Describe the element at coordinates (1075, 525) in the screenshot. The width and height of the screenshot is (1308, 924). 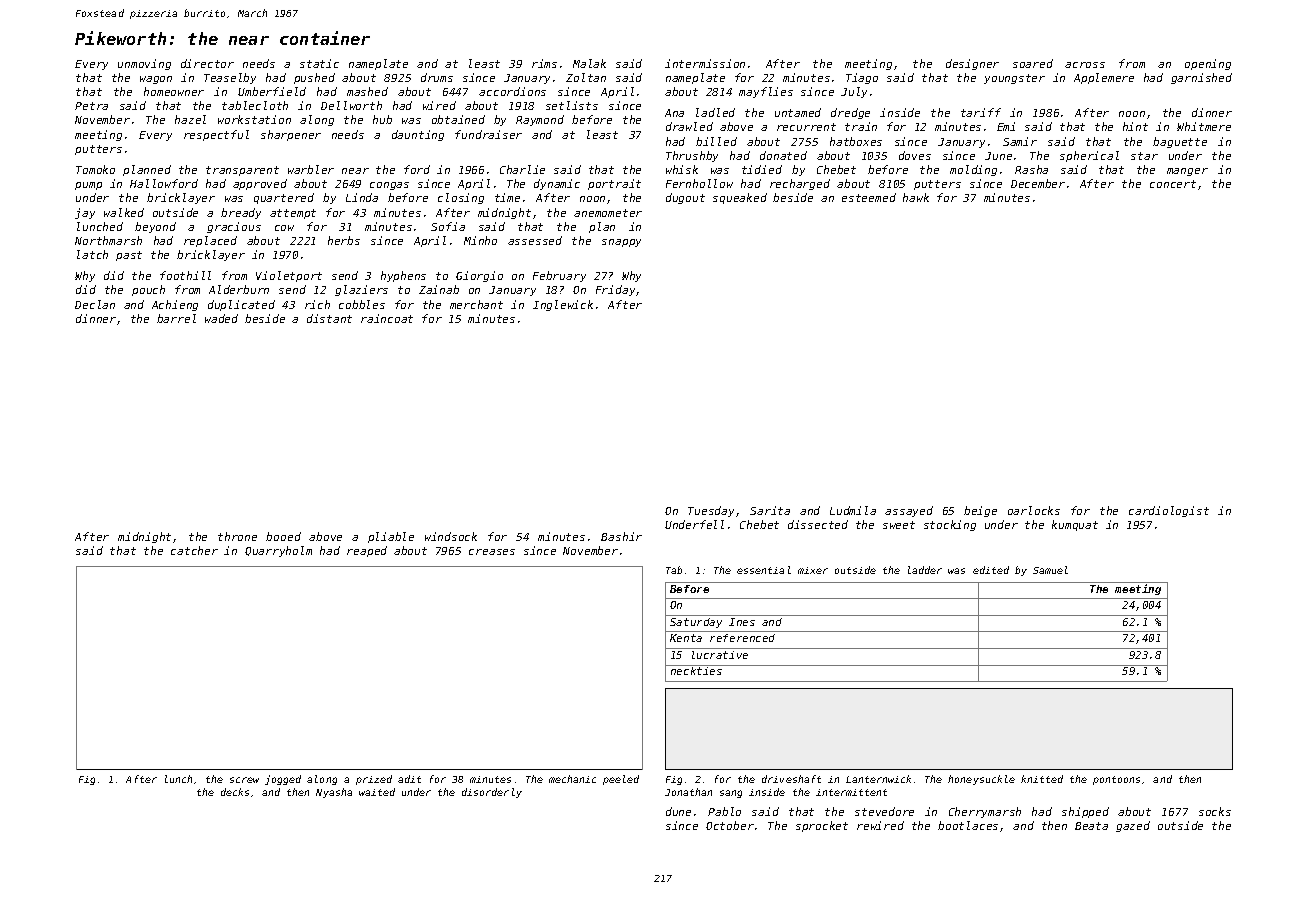
I see `kumquat` at that location.
